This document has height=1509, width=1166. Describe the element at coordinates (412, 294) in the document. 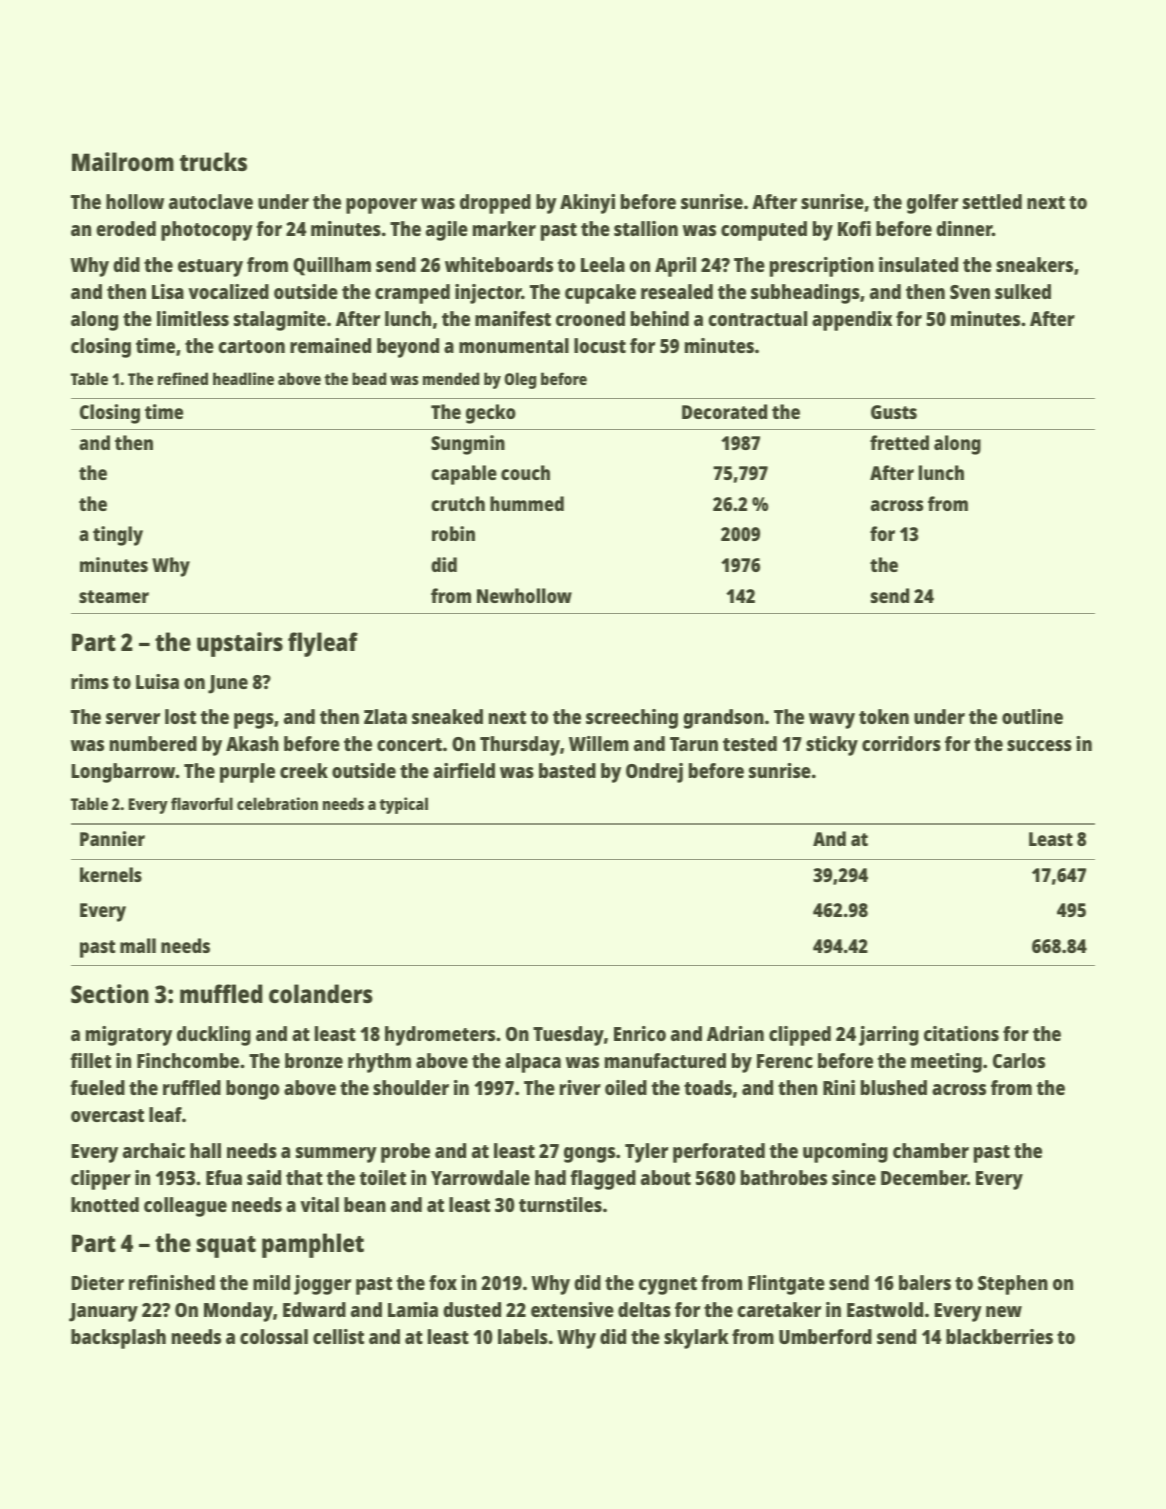

I see `cramped` at that location.
